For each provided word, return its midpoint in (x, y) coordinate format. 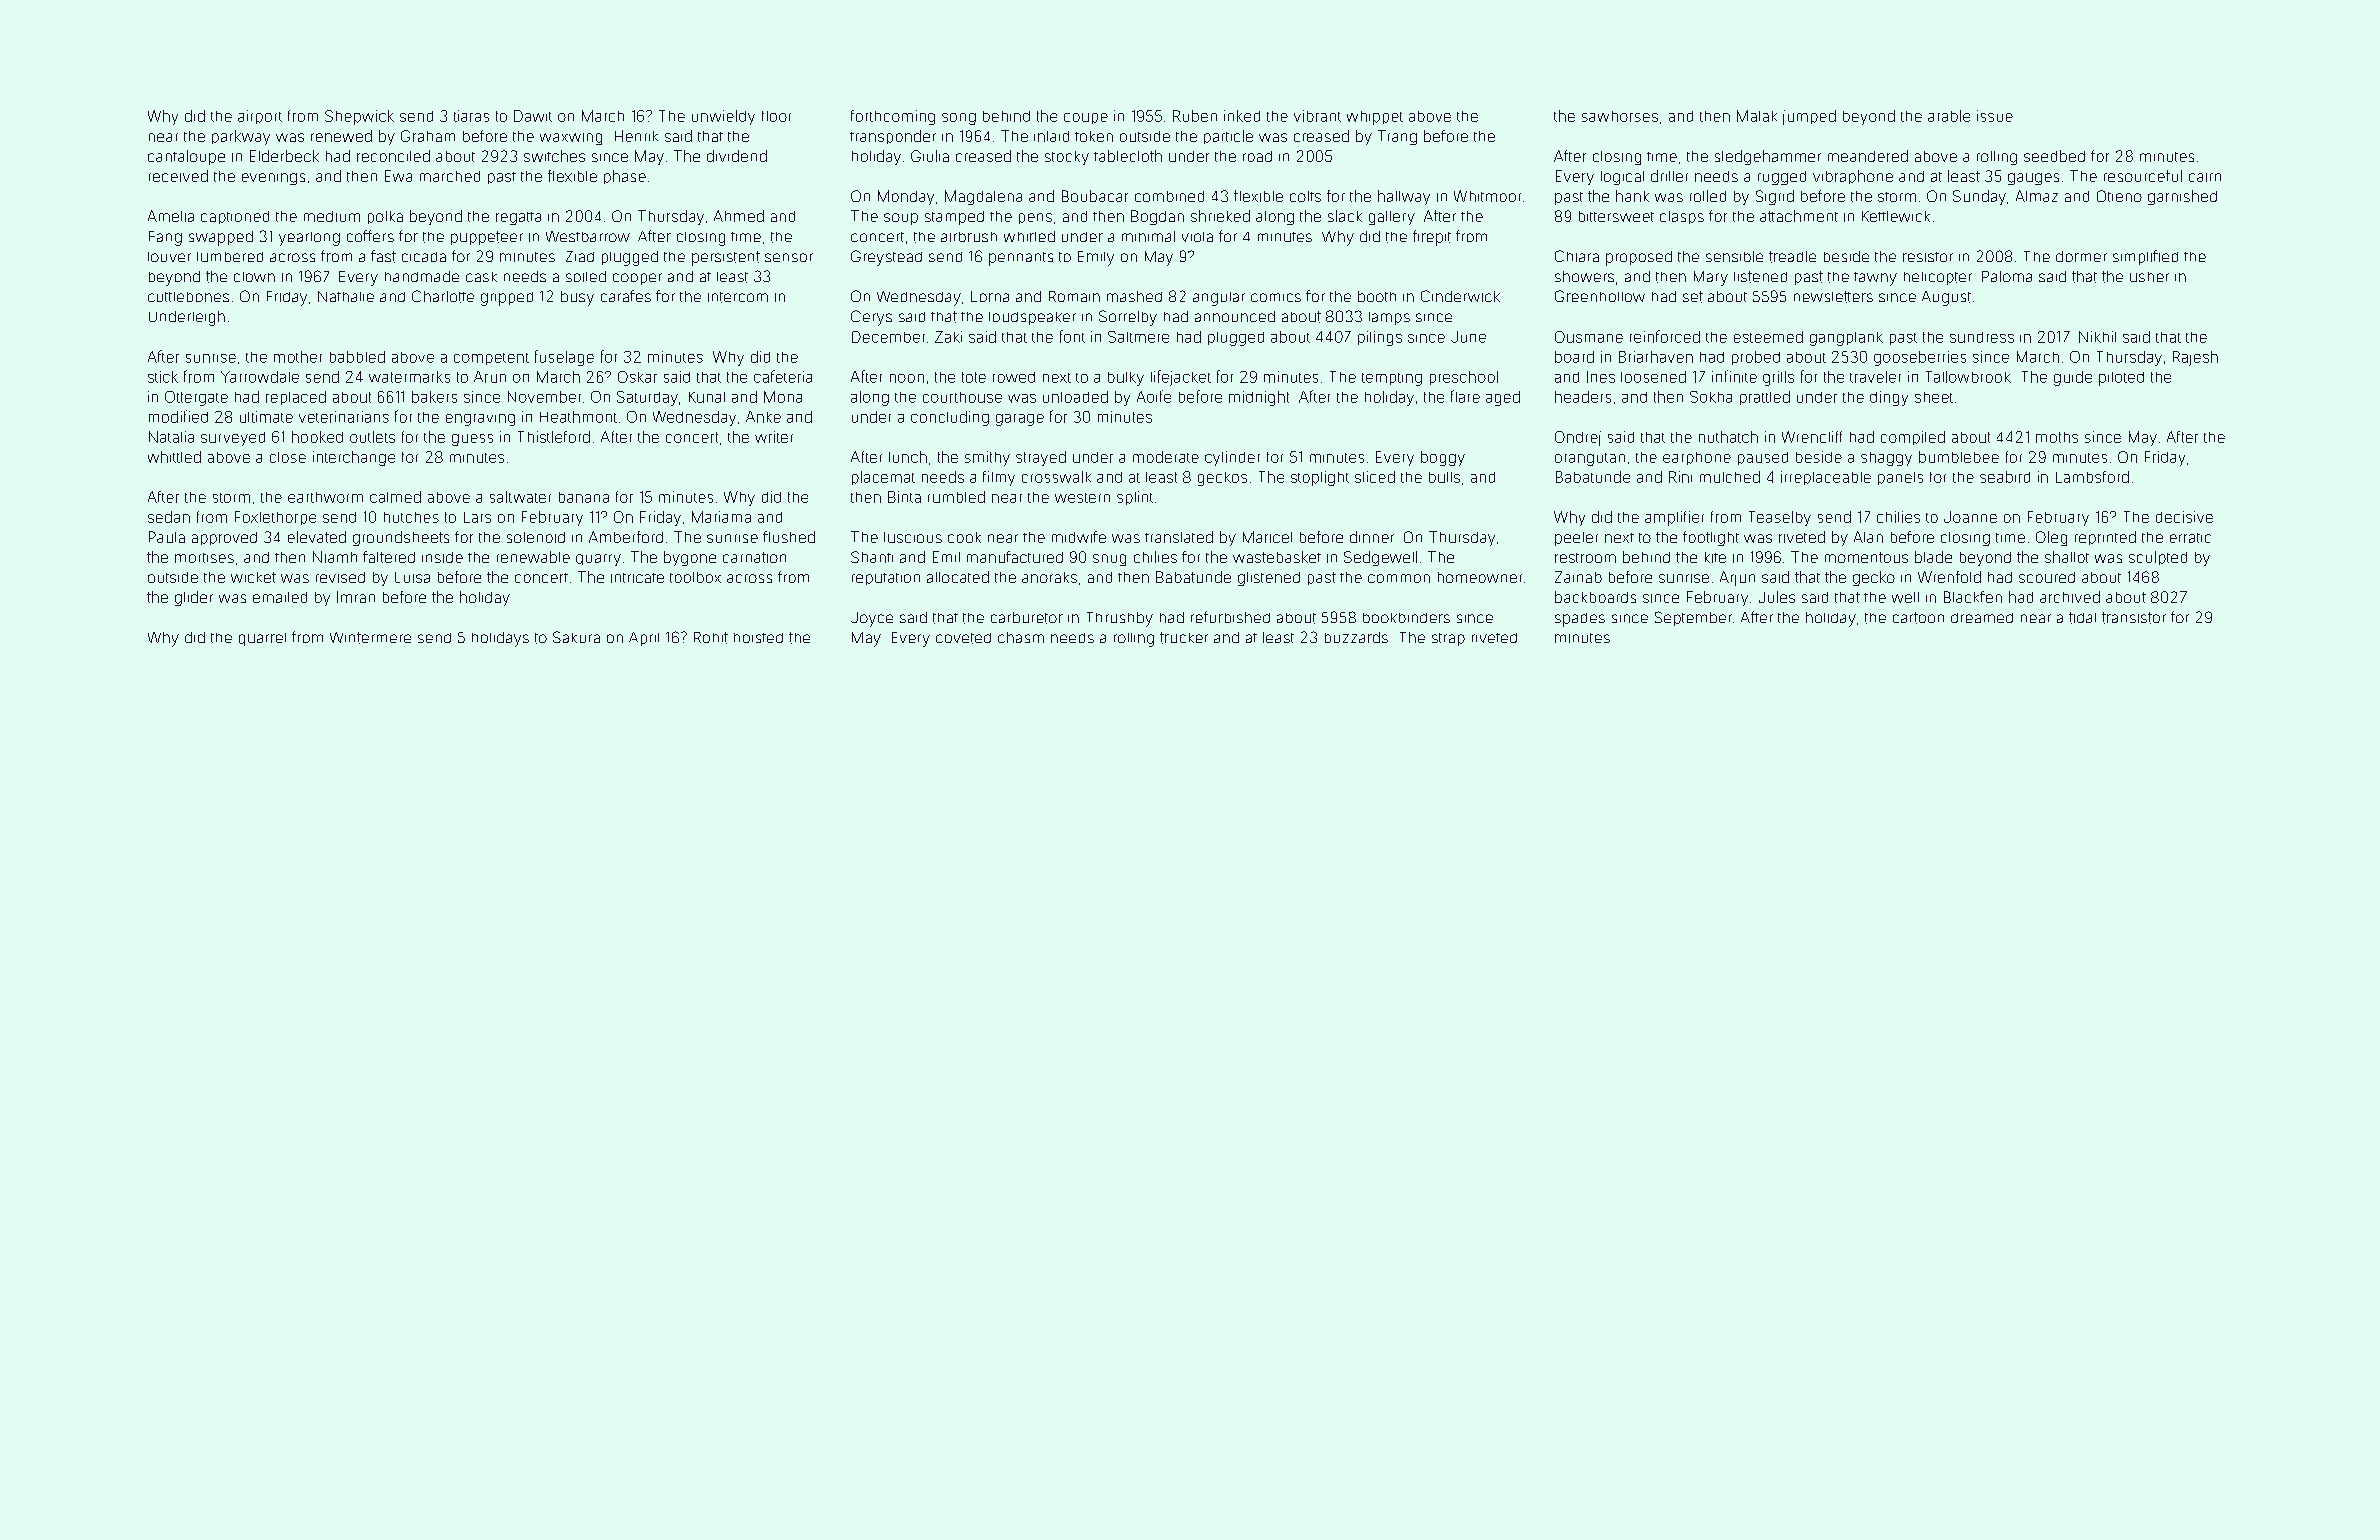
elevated (317, 537)
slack (1345, 216)
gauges (2033, 179)
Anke (763, 417)
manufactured (1015, 557)
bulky (1126, 379)
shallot (2067, 557)
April (644, 639)
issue (1995, 116)
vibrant (1317, 116)
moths (2057, 437)
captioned (235, 217)
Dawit (533, 116)
